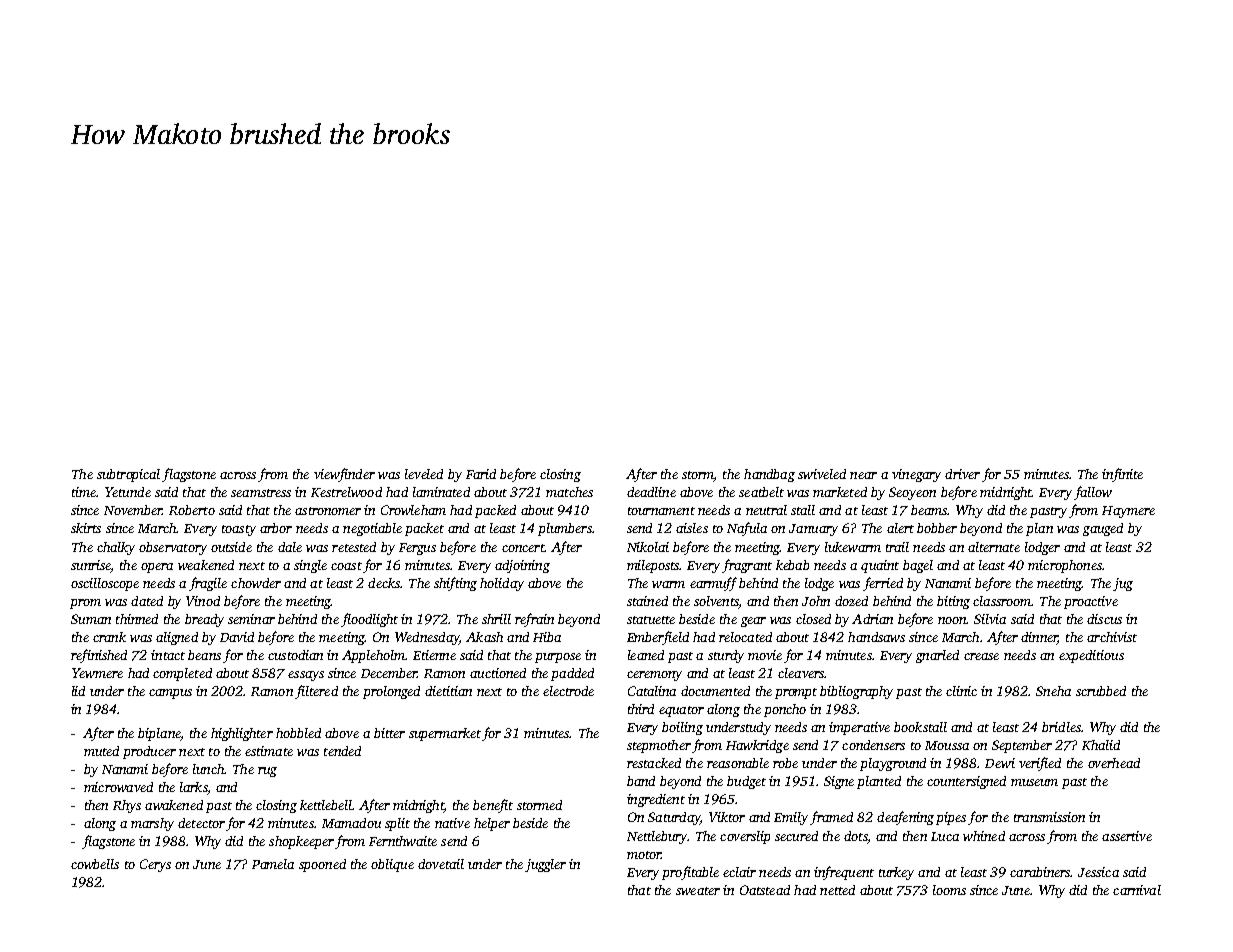  What do you see at coordinates (170, 694) in the page?
I see `campus` at bounding box center [170, 694].
